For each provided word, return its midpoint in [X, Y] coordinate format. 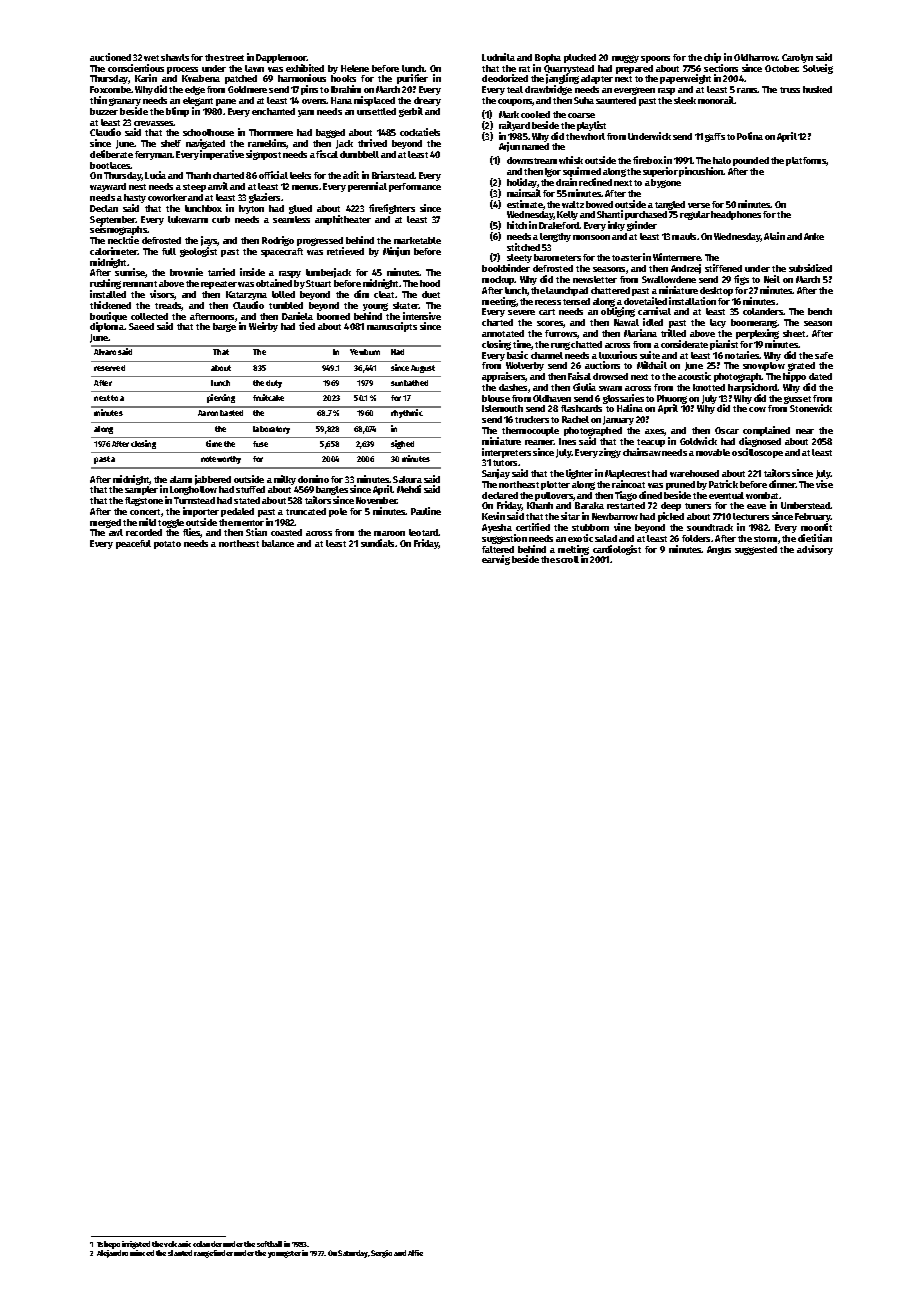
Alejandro [112, 1254]
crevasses [154, 123]
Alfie [415, 1253]
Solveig [818, 69]
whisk [571, 160]
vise [824, 484]
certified [533, 527]
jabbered [213, 480]
